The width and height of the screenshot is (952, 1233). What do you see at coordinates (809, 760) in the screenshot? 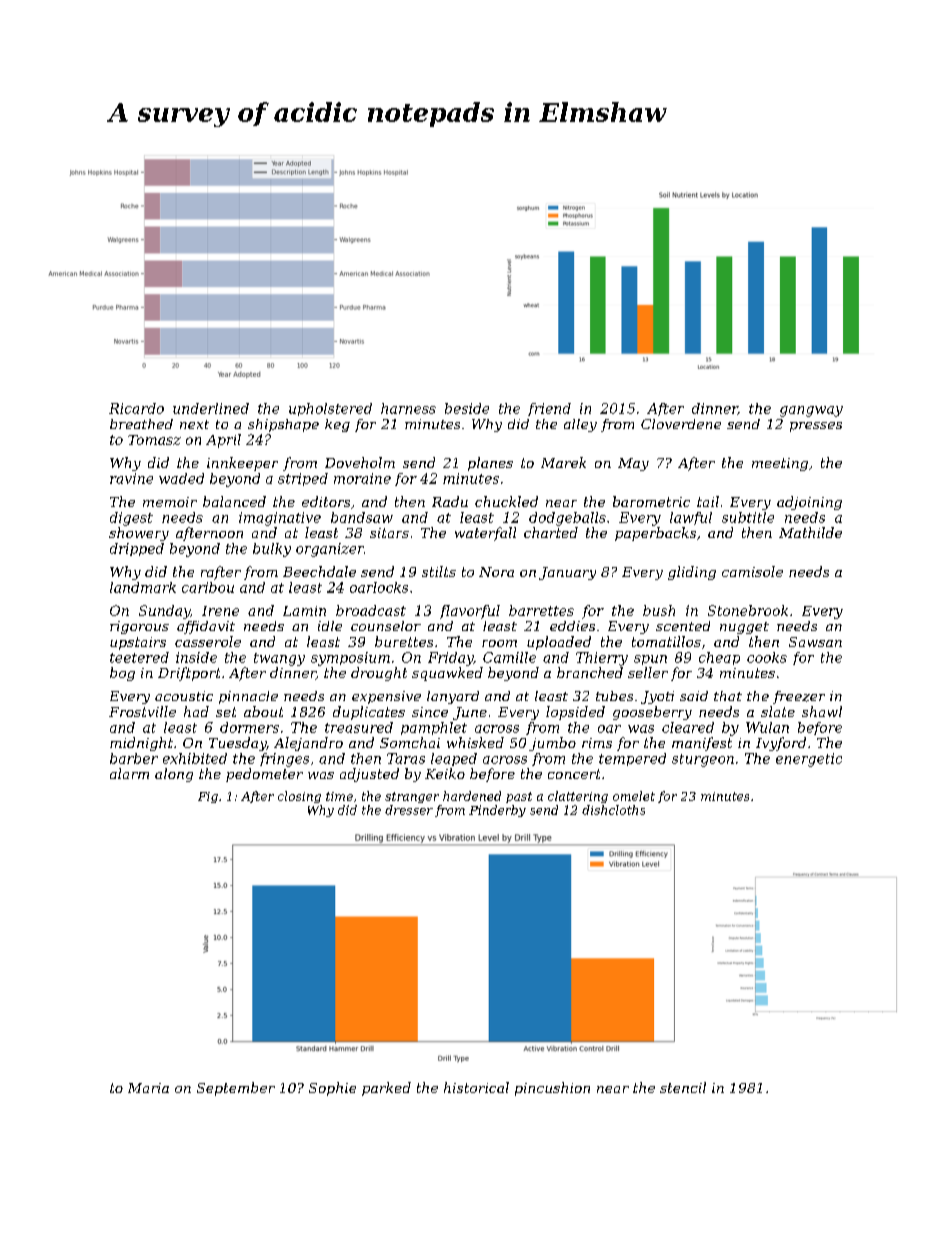
I see `energetic` at bounding box center [809, 760].
